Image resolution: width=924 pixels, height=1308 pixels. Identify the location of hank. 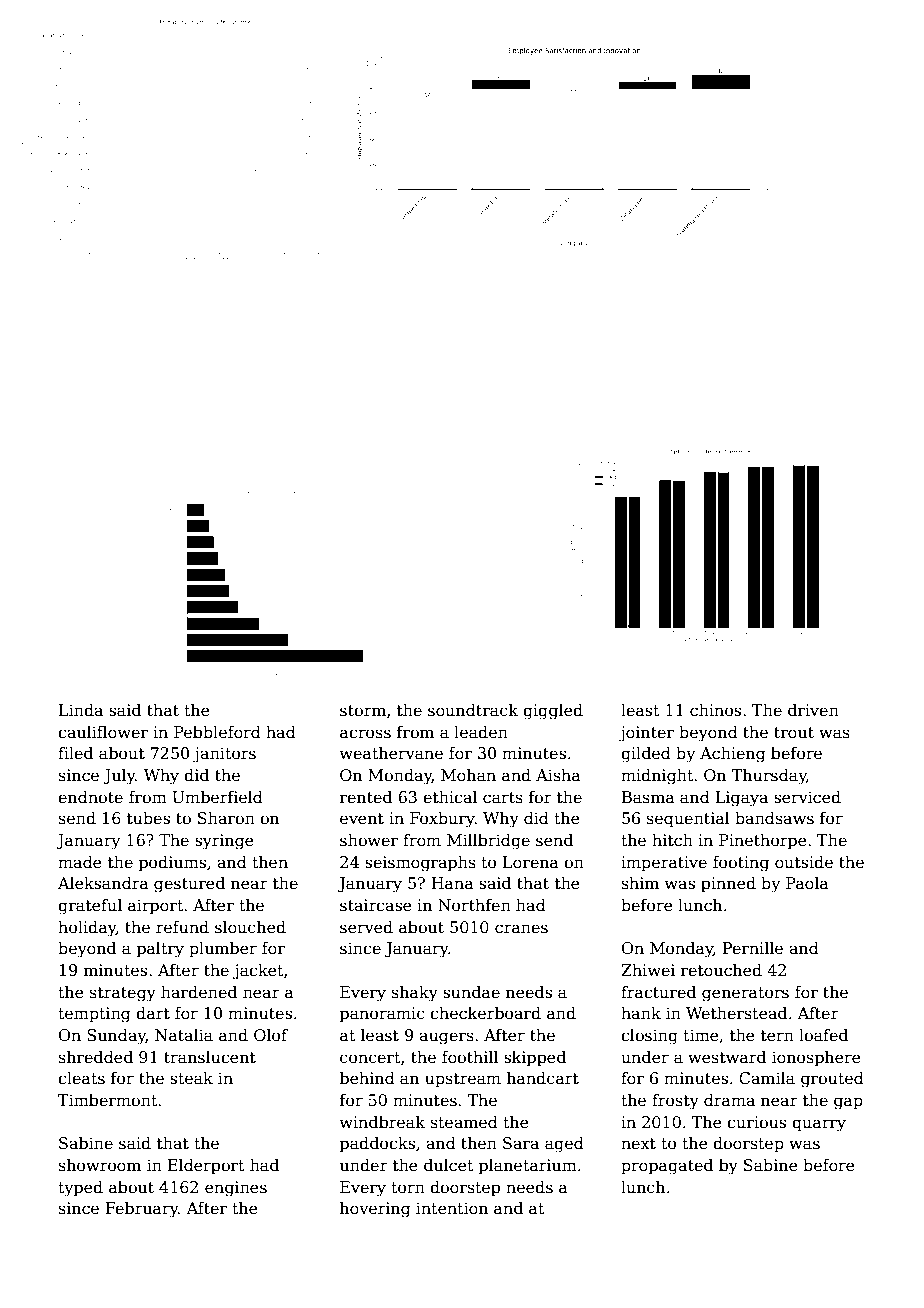
(641, 1013).
